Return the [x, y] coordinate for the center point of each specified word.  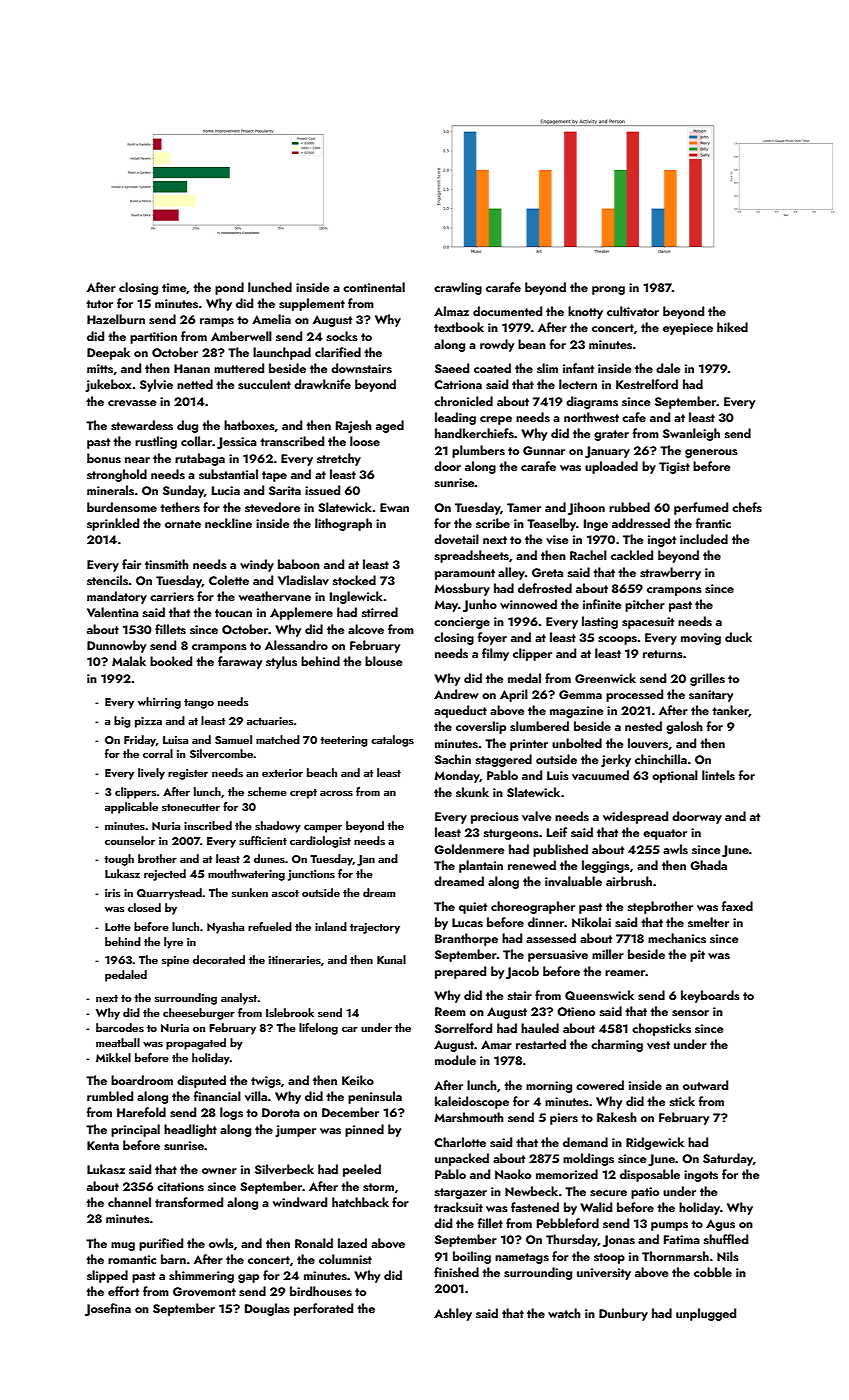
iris [112, 893]
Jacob [522, 972]
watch [564, 1313]
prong [608, 290]
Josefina [108, 1309]
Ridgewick [655, 1143]
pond [229, 288]
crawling [458, 288]
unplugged [706, 1314]
